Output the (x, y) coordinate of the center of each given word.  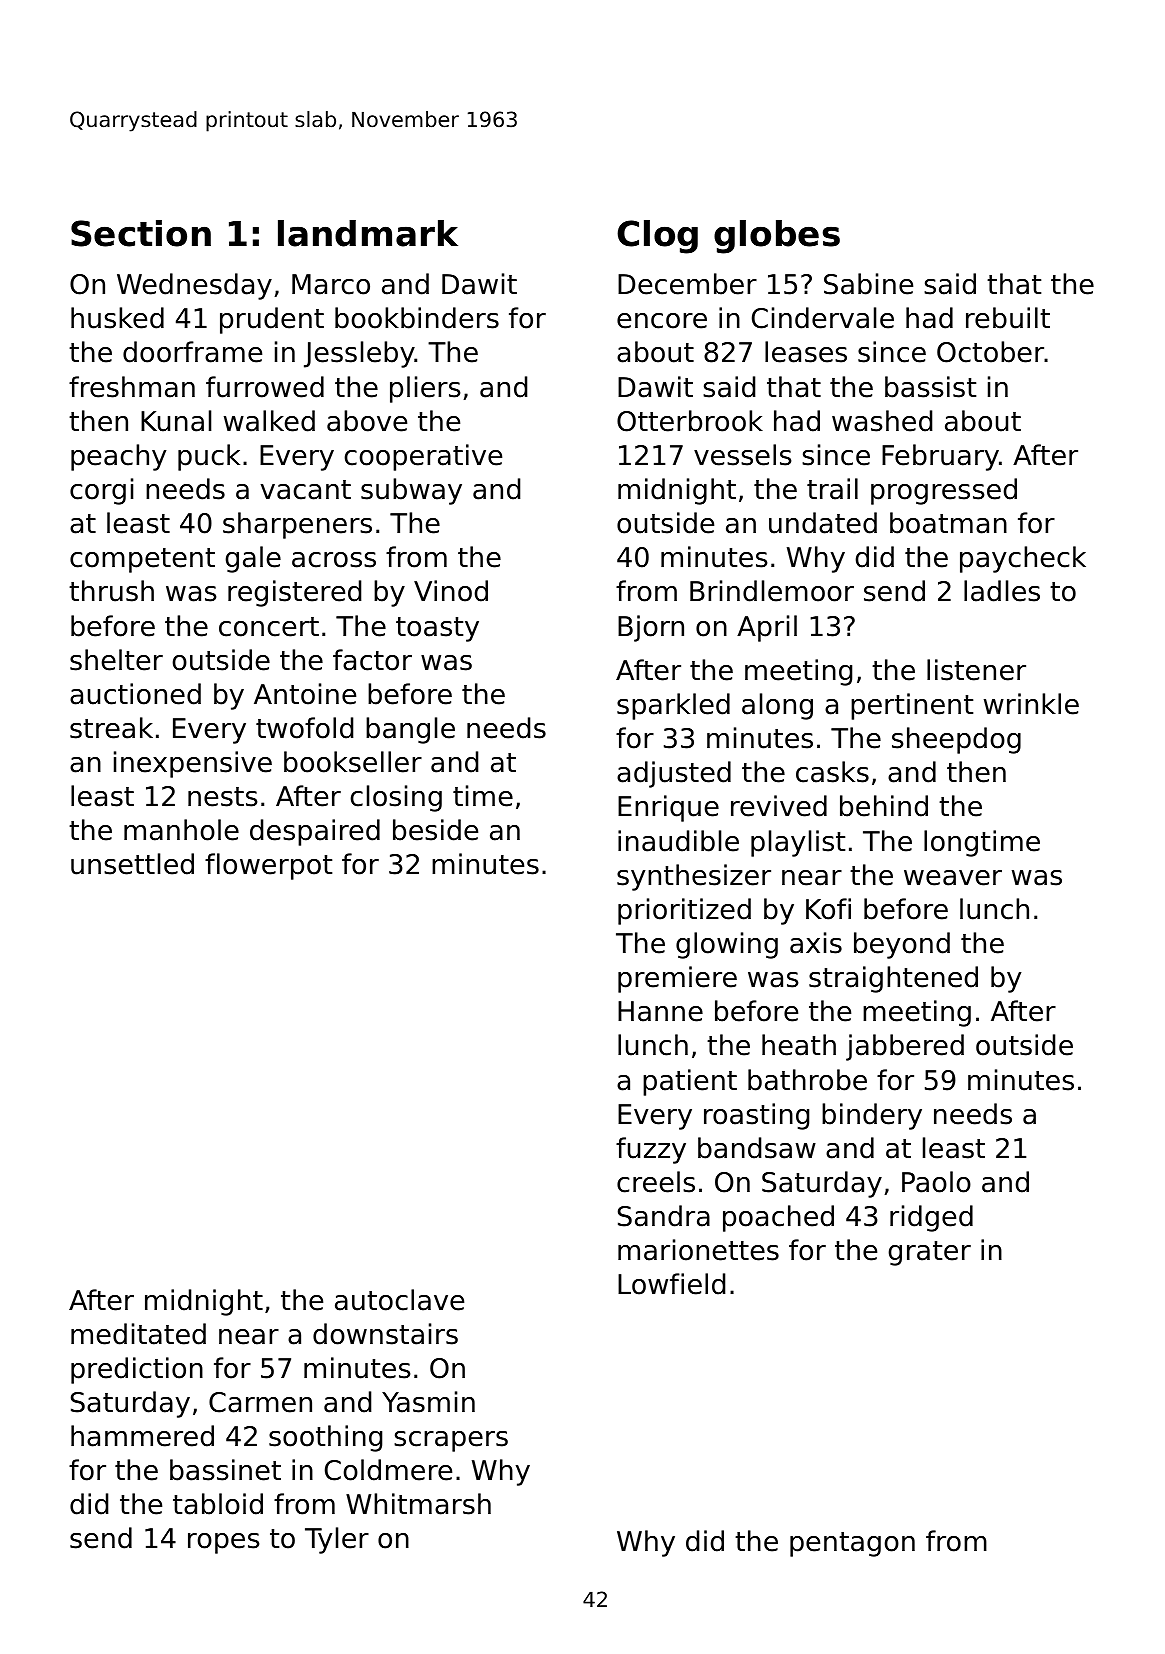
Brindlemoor (772, 591)
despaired (315, 832)
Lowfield (671, 1284)
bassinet (225, 1470)
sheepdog (956, 740)
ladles (1002, 591)
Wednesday (194, 286)
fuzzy (651, 1150)
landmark (368, 233)
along (777, 706)
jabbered (905, 1047)
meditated (138, 1334)
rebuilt (1008, 318)
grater (929, 1253)
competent (142, 560)
